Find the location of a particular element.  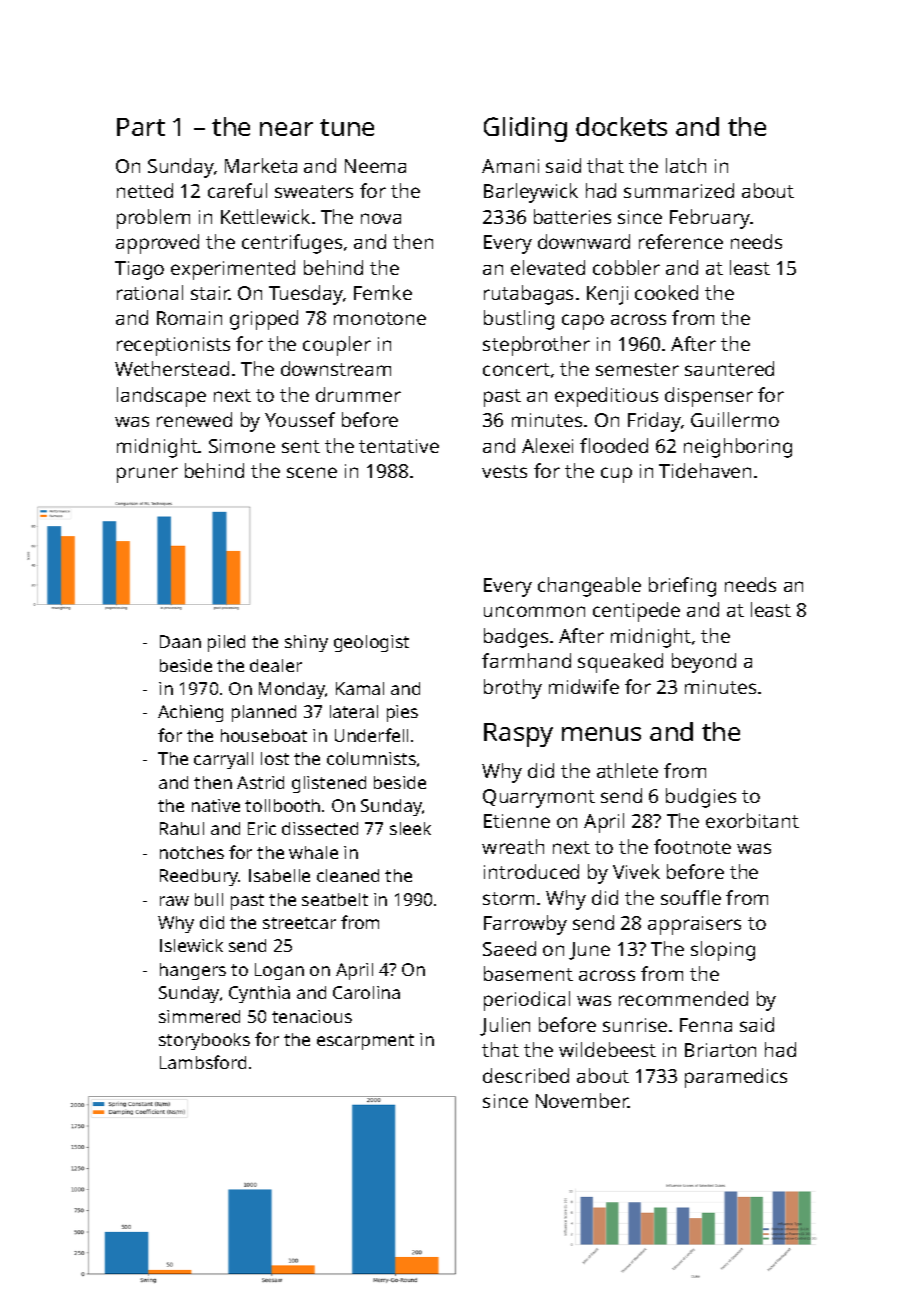

dockets is located at coordinates (621, 126).
